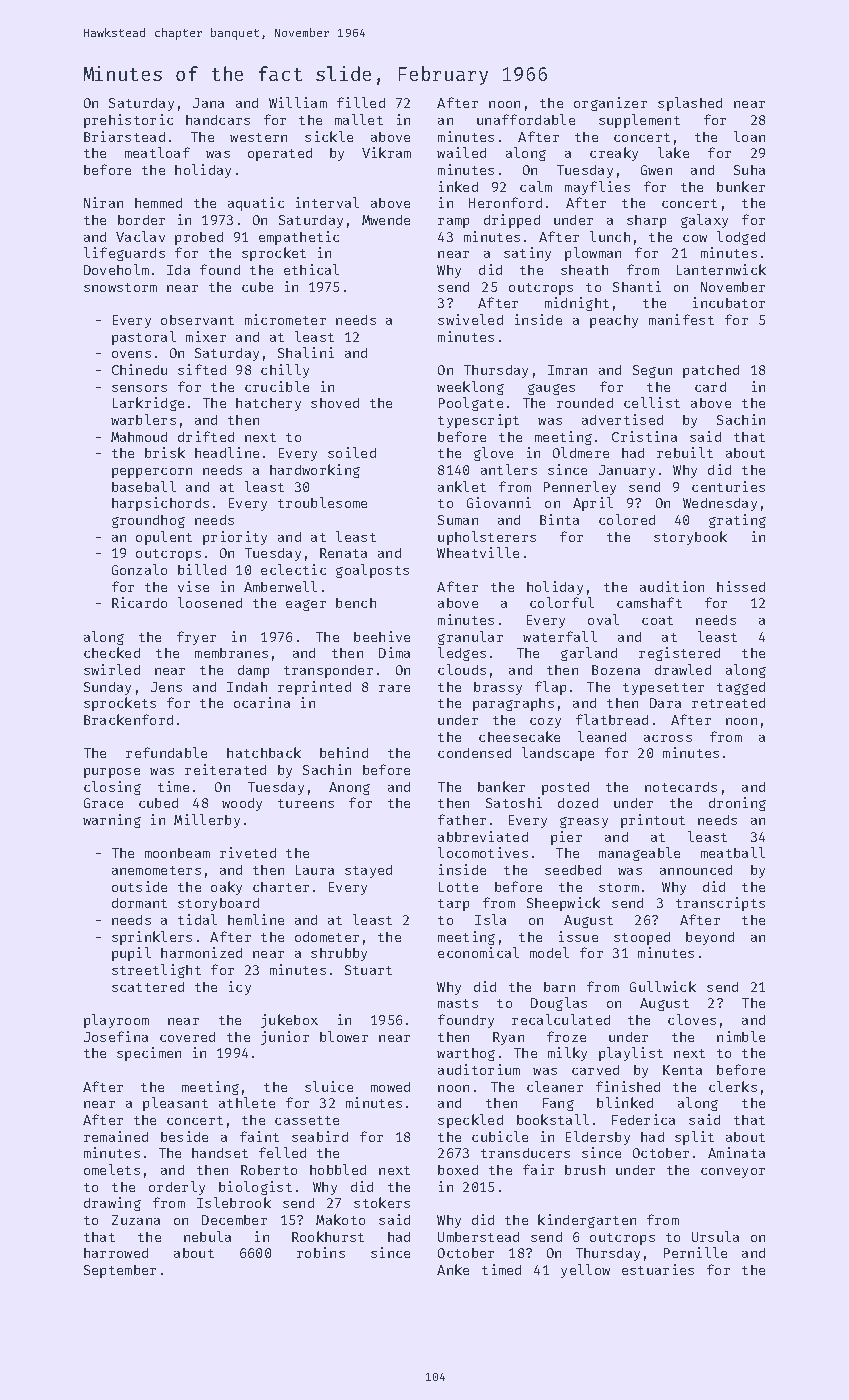  Describe the element at coordinates (112, 773) in the page. I see `purpose` at that location.
